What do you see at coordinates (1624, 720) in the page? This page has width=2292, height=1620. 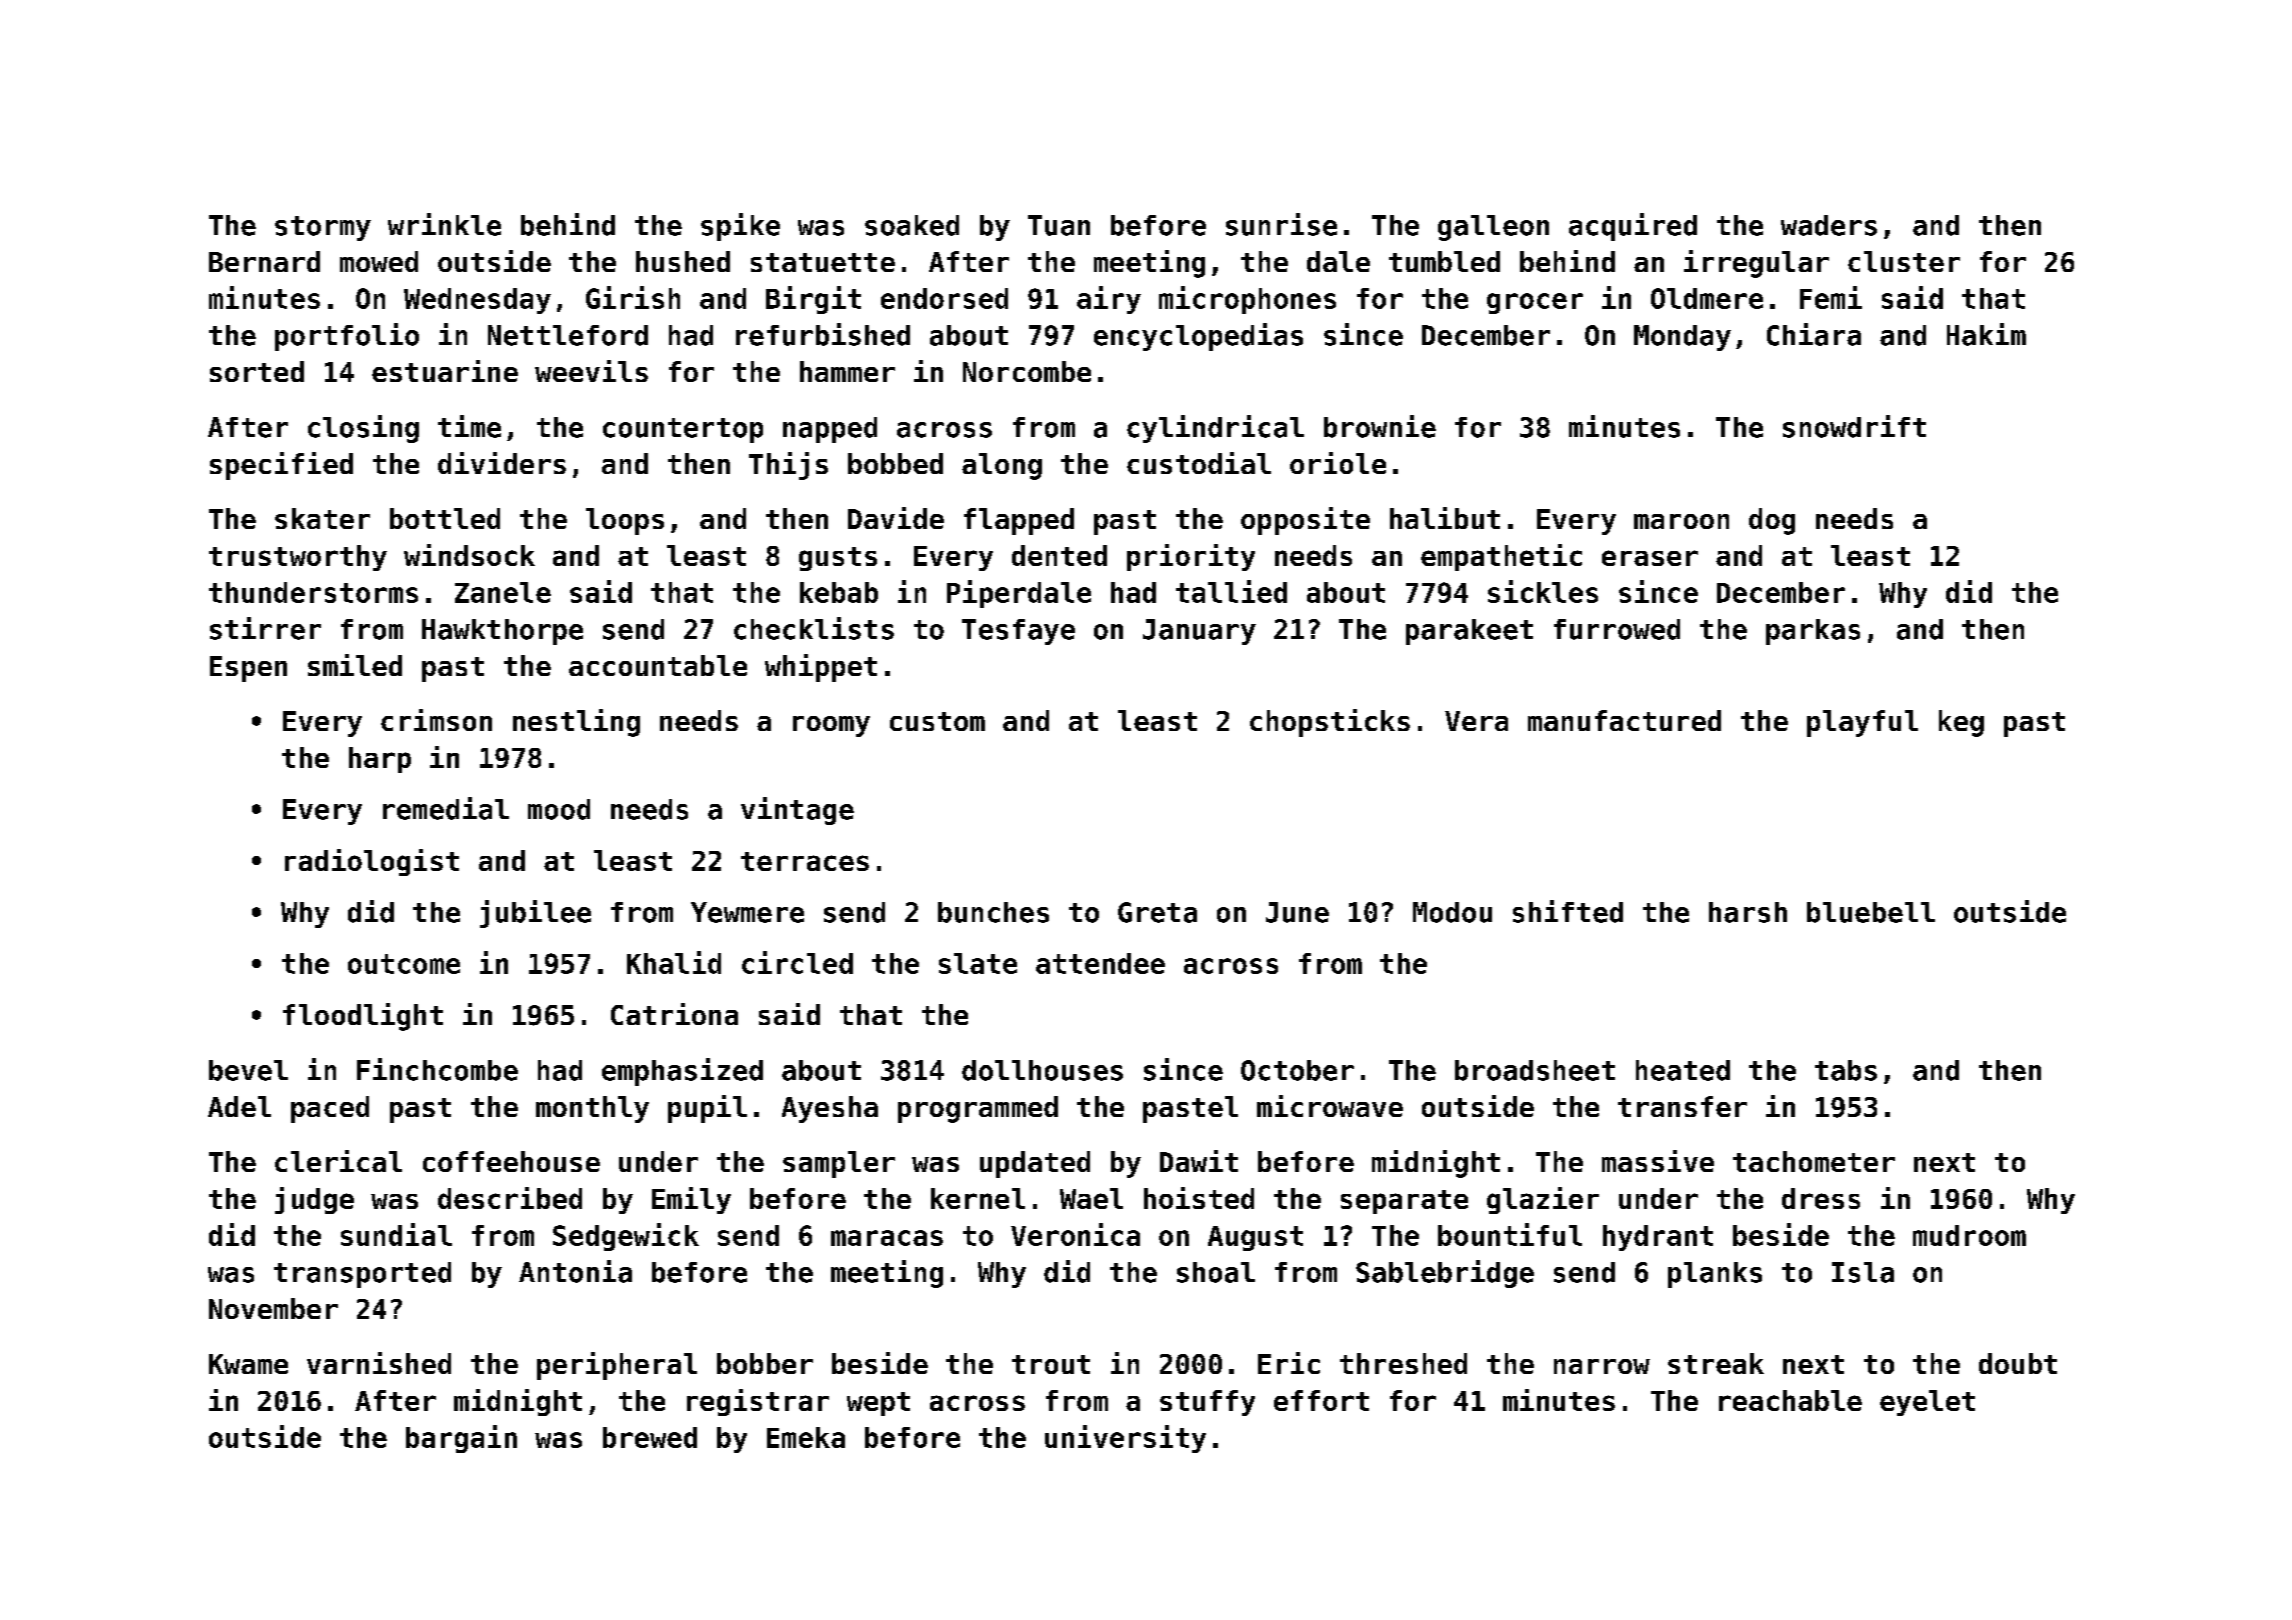 I see `manufactured` at bounding box center [1624, 720].
